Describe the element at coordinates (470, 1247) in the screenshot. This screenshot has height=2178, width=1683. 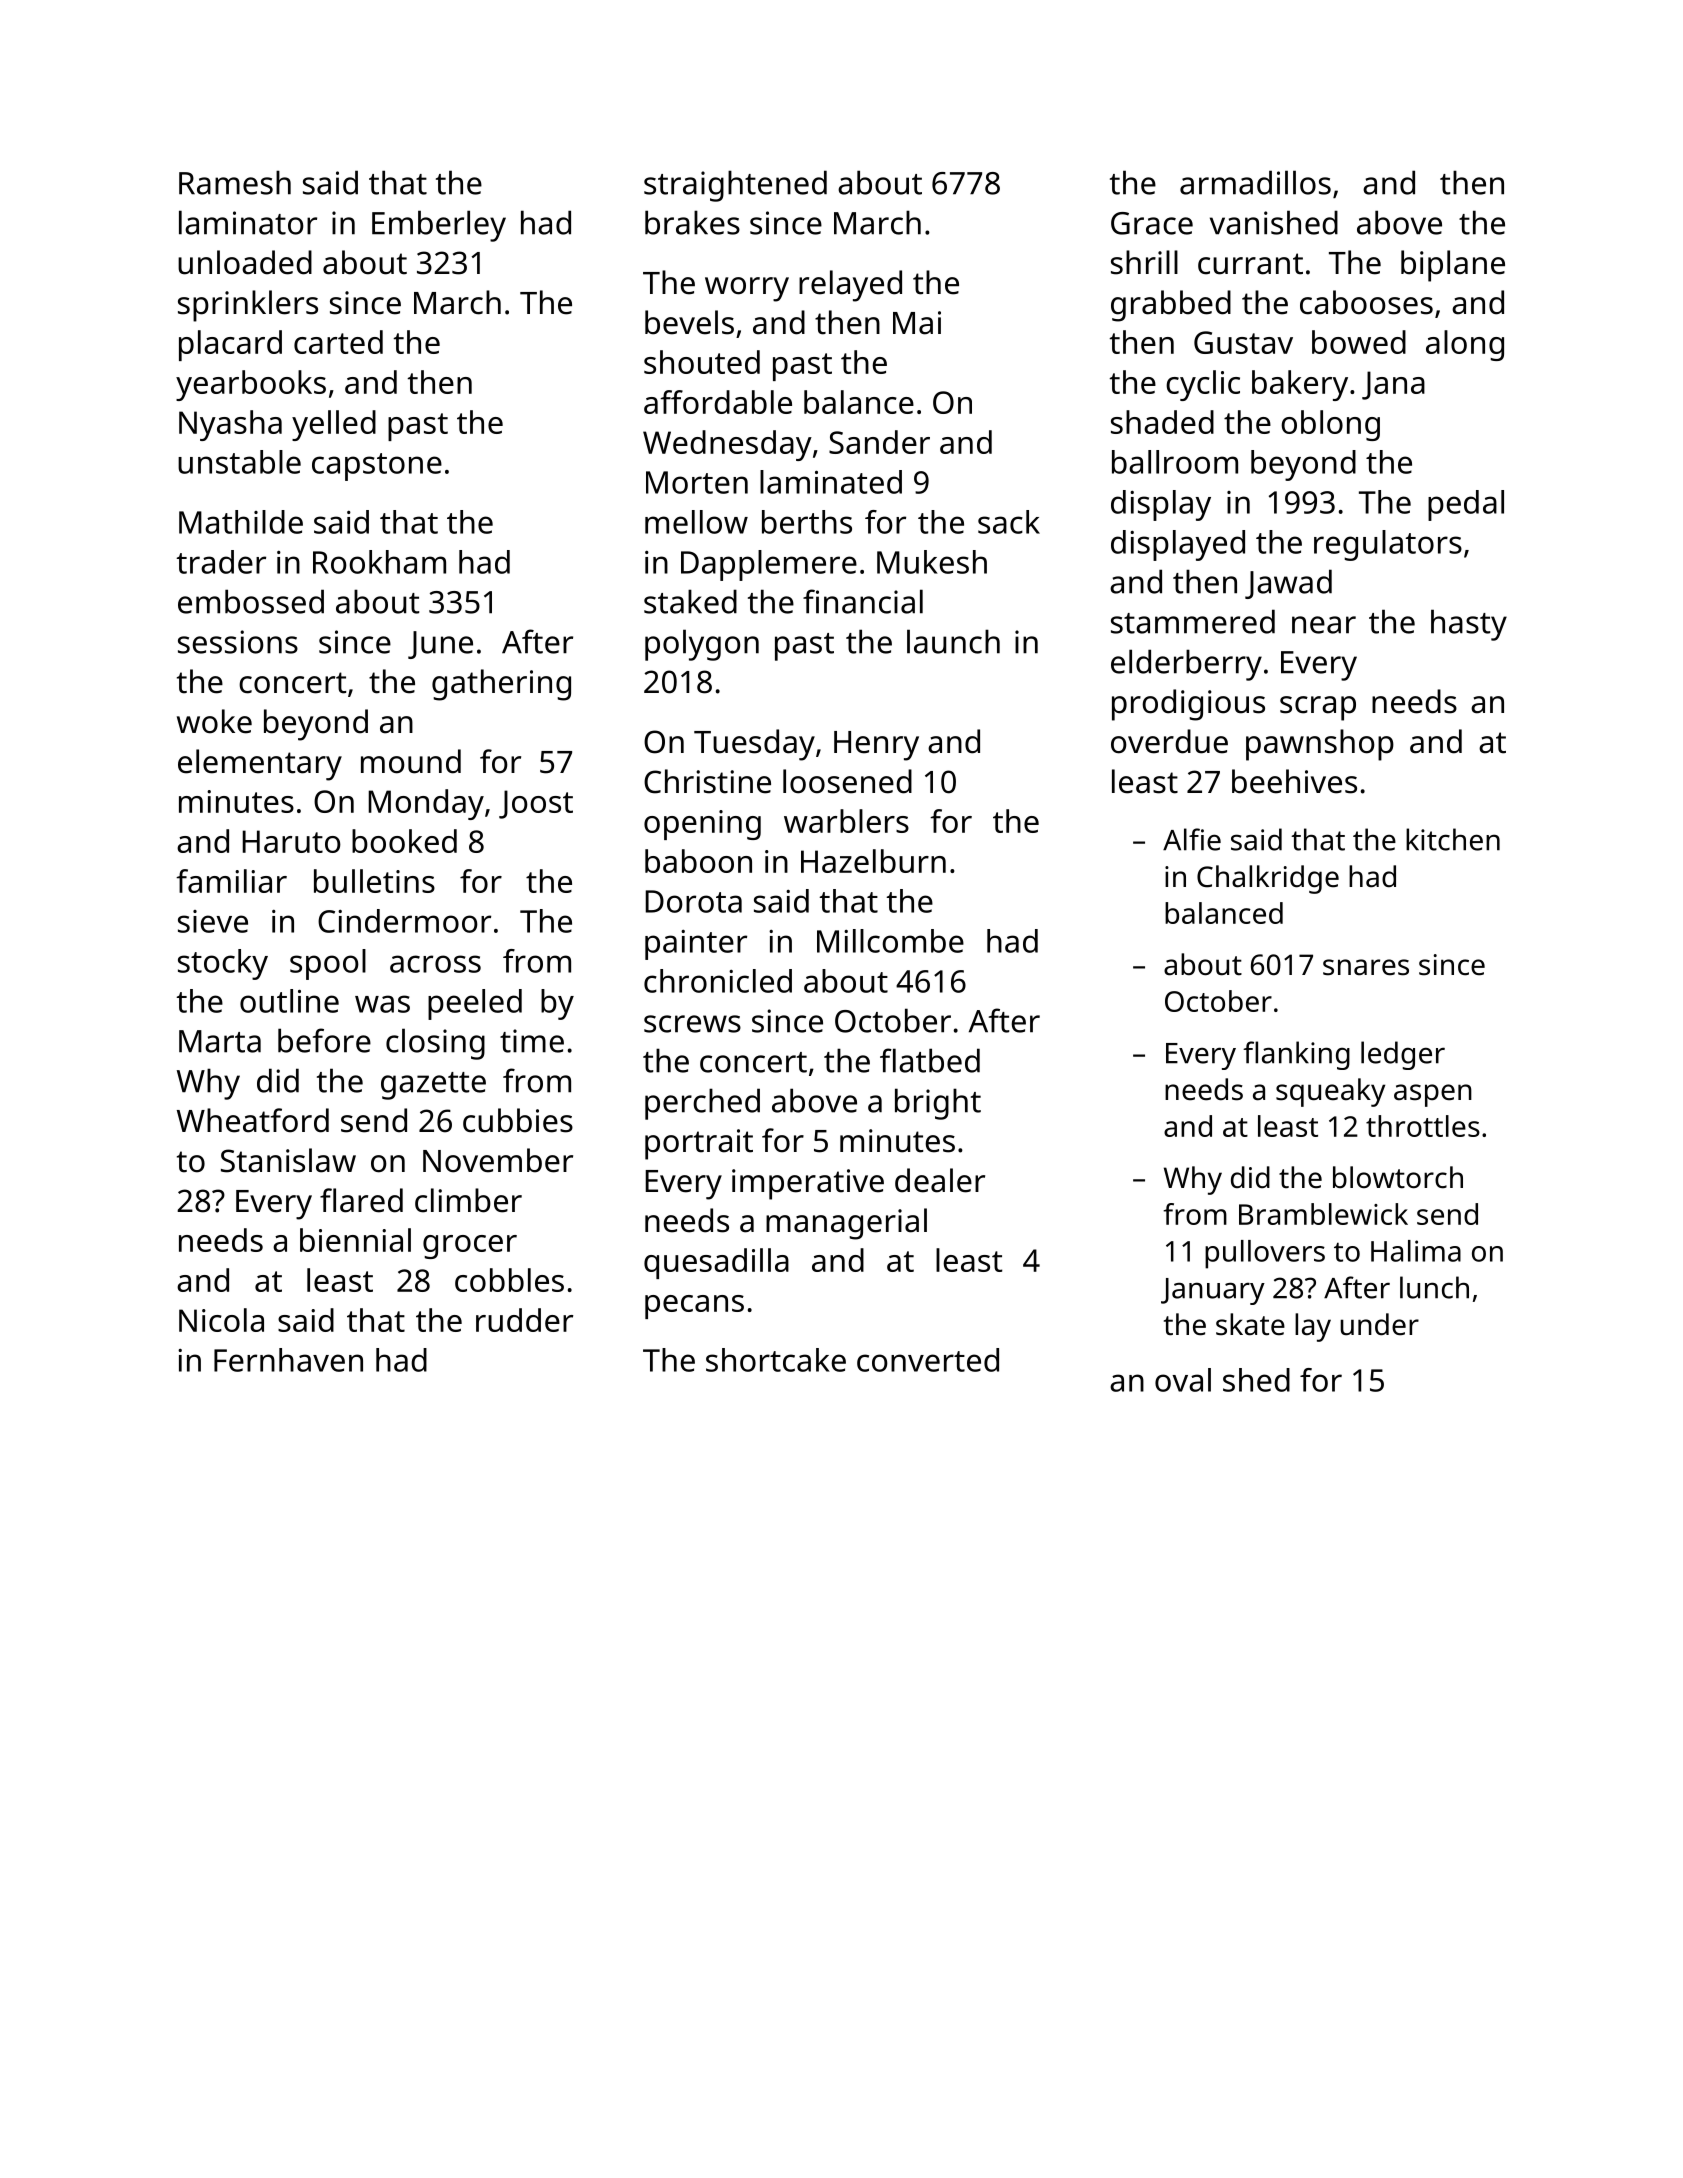
I see `grocer` at that location.
